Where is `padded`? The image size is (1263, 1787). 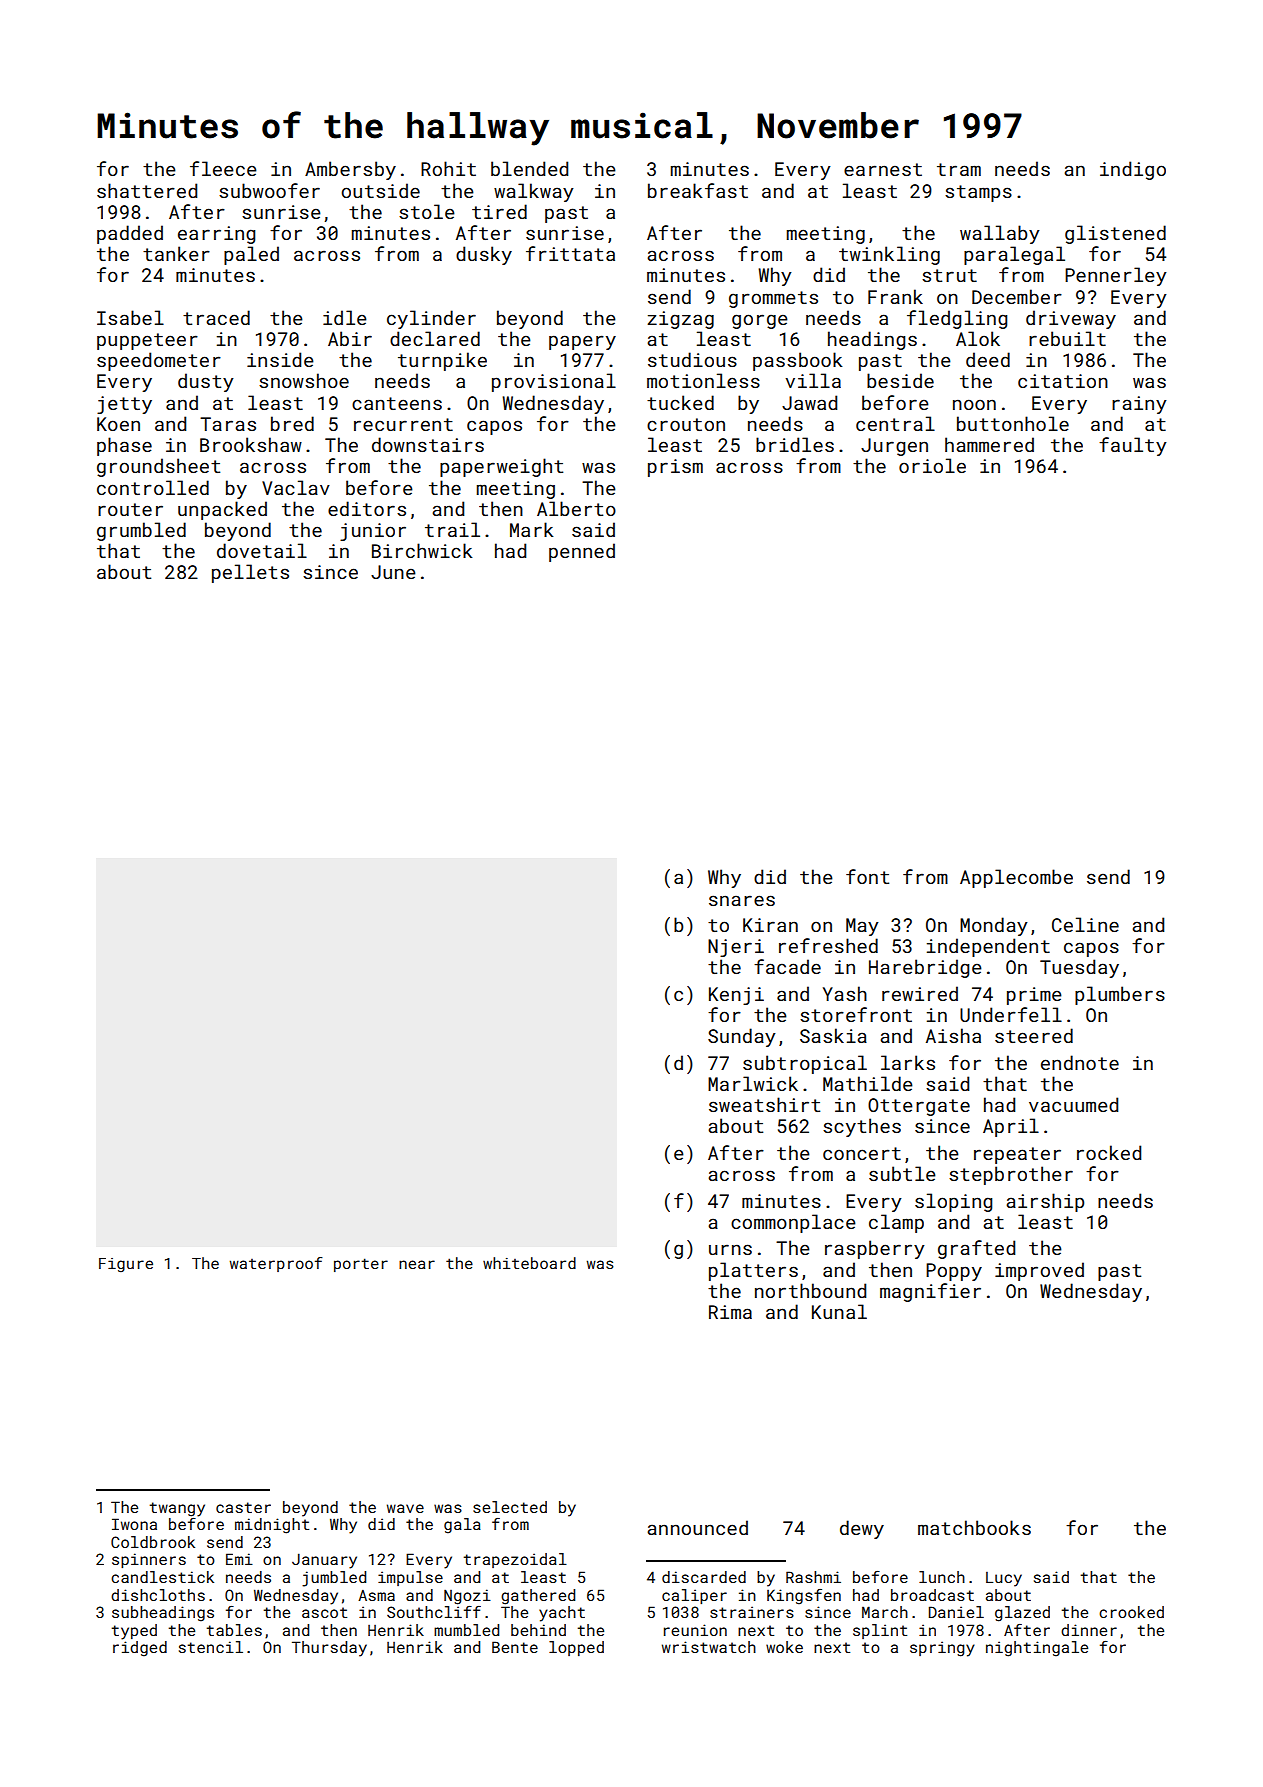
padded is located at coordinates (130, 234).
